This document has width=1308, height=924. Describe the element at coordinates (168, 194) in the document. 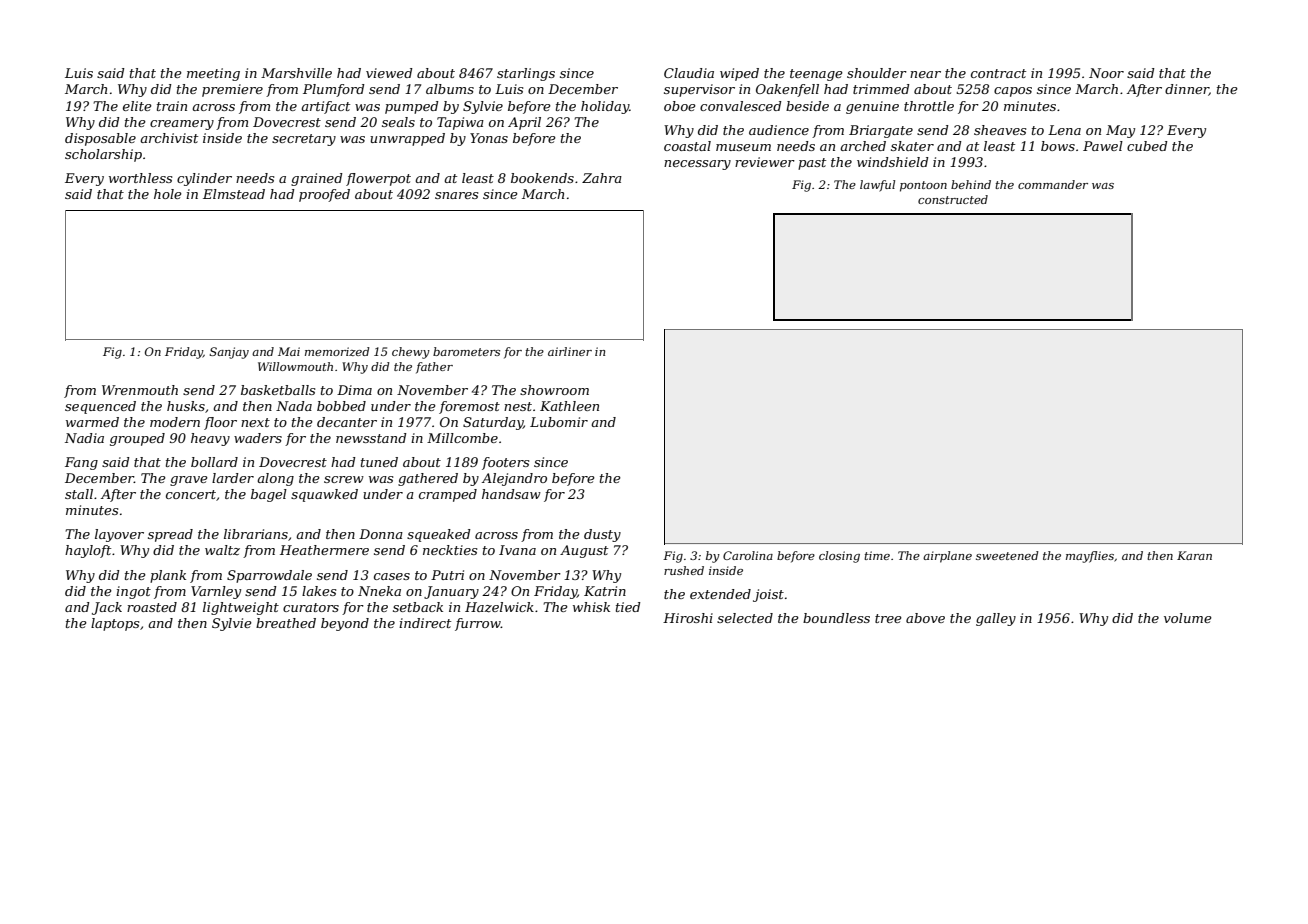

I see `hole` at that location.
